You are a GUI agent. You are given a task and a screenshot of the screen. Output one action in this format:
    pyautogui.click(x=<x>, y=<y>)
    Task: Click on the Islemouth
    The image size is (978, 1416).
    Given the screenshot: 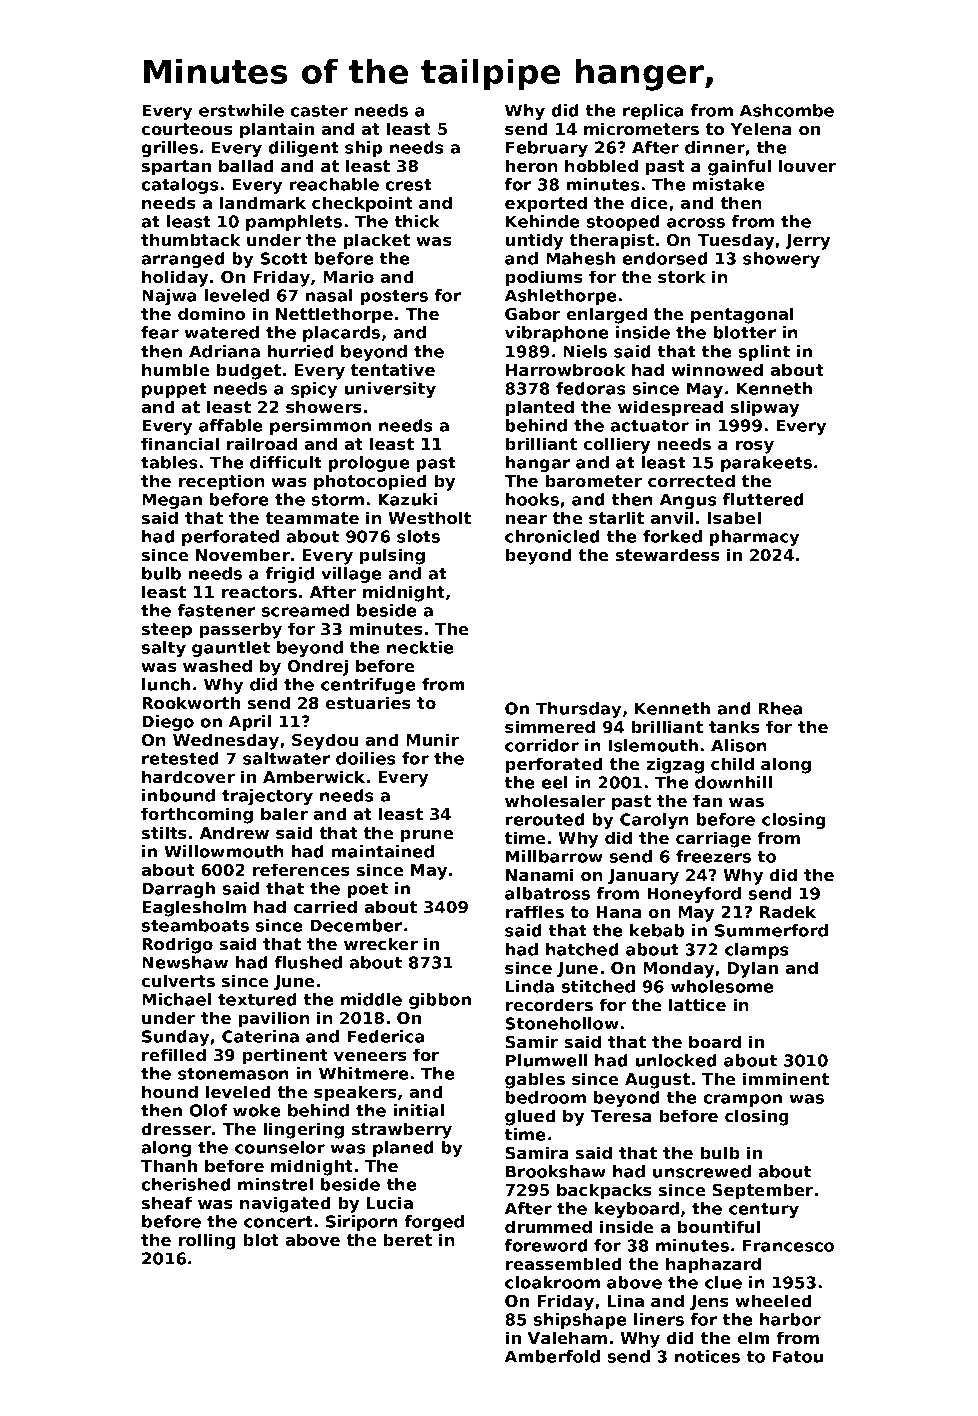 What is the action you would take?
    pyautogui.click(x=653, y=745)
